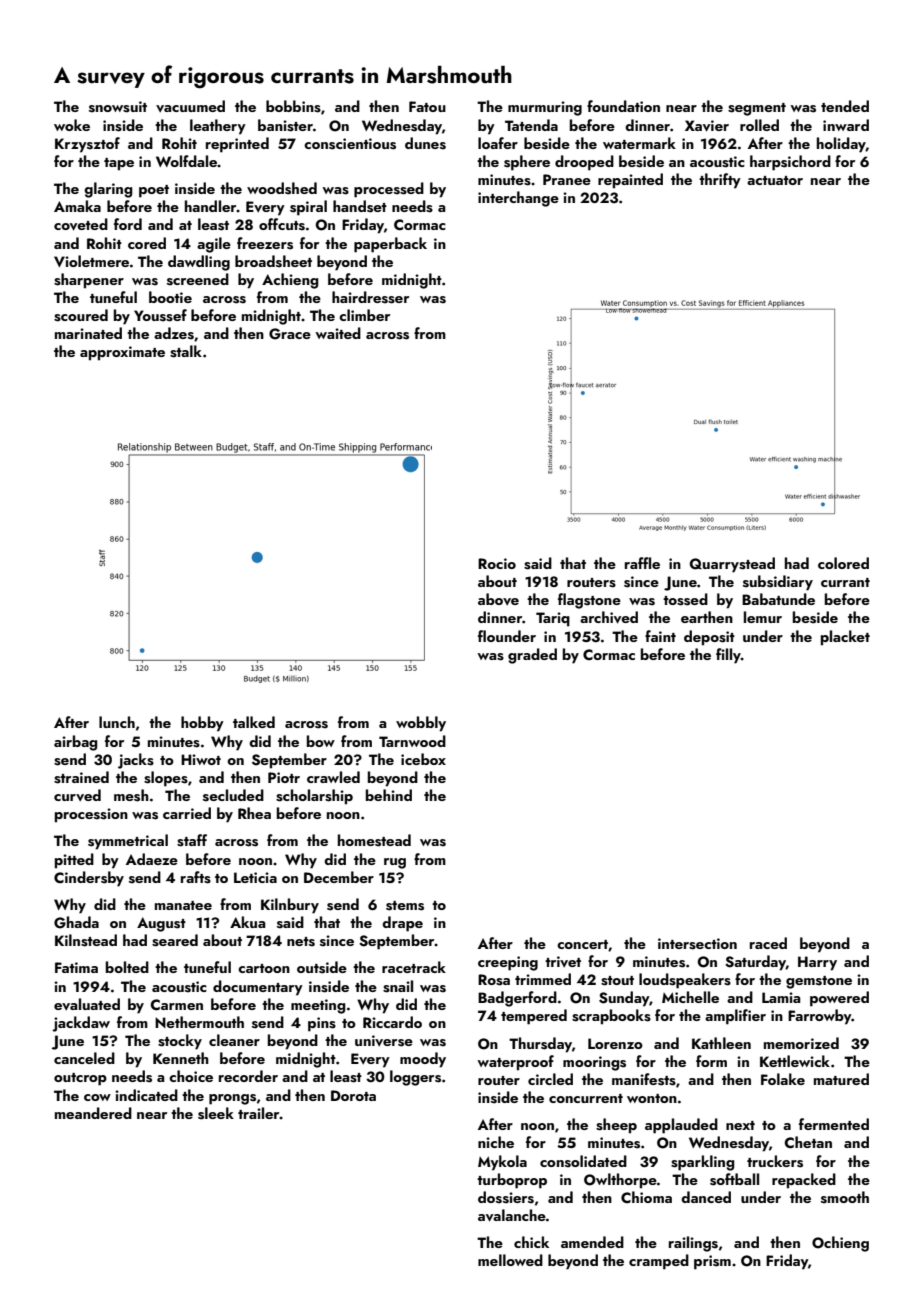  What do you see at coordinates (642, 563) in the screenshot?
I see `raffle` at bounding box center [642, 563].
